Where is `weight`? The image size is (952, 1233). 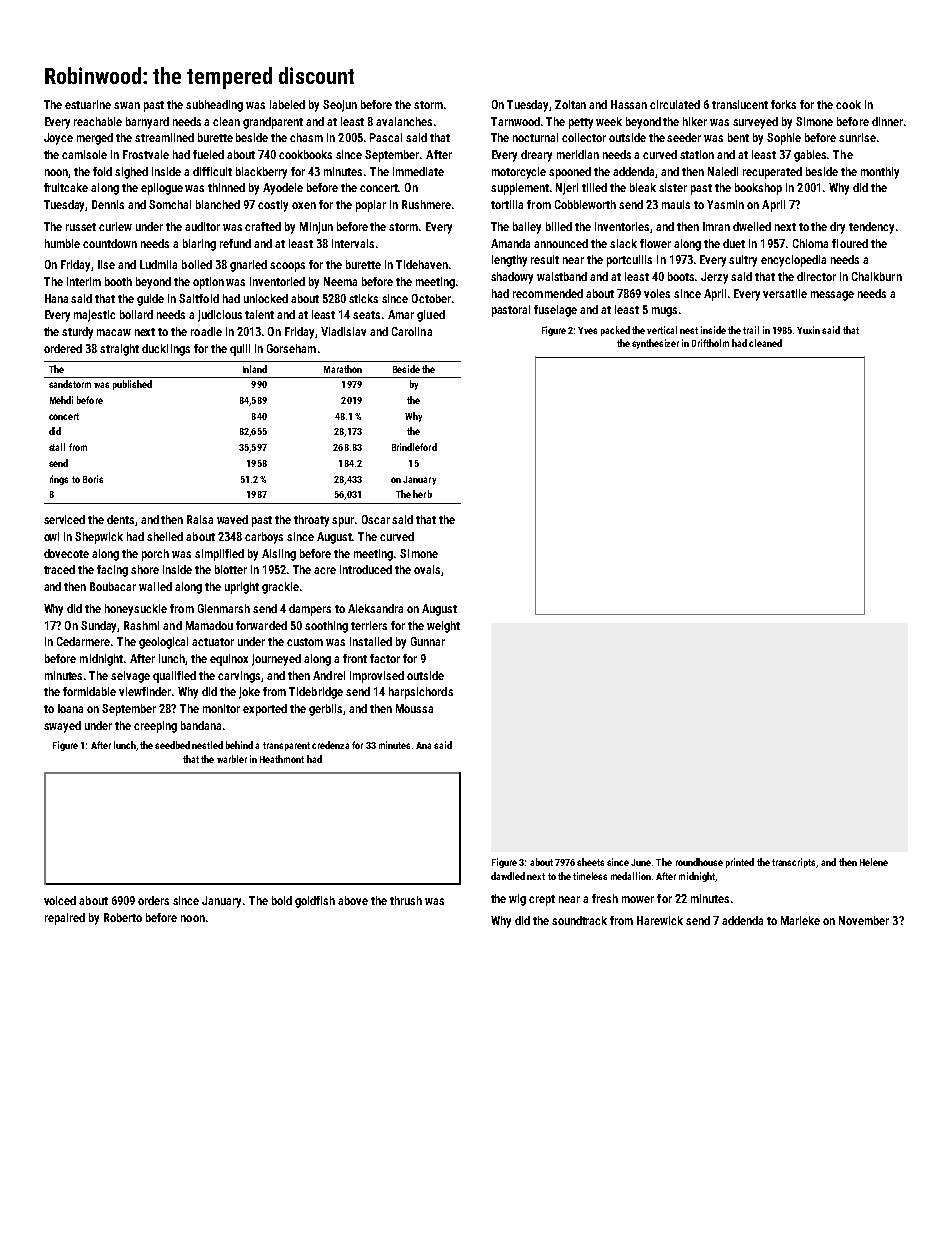
weight is located at coordinates (443, 627).
